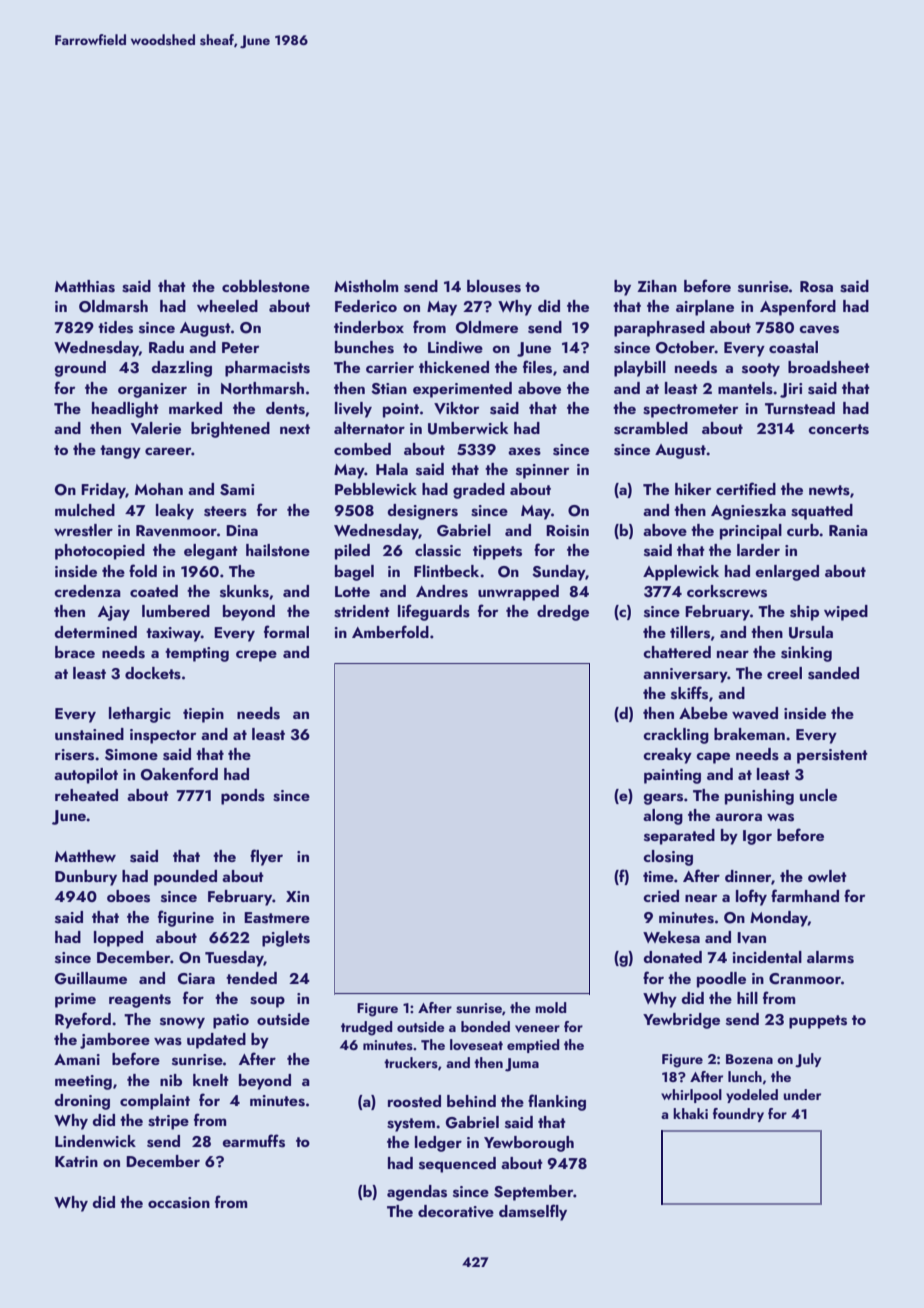  What do you see at coordinates (529, 1144) in the page?
I see `Yewborough` at bounding box center [529, 1144].
